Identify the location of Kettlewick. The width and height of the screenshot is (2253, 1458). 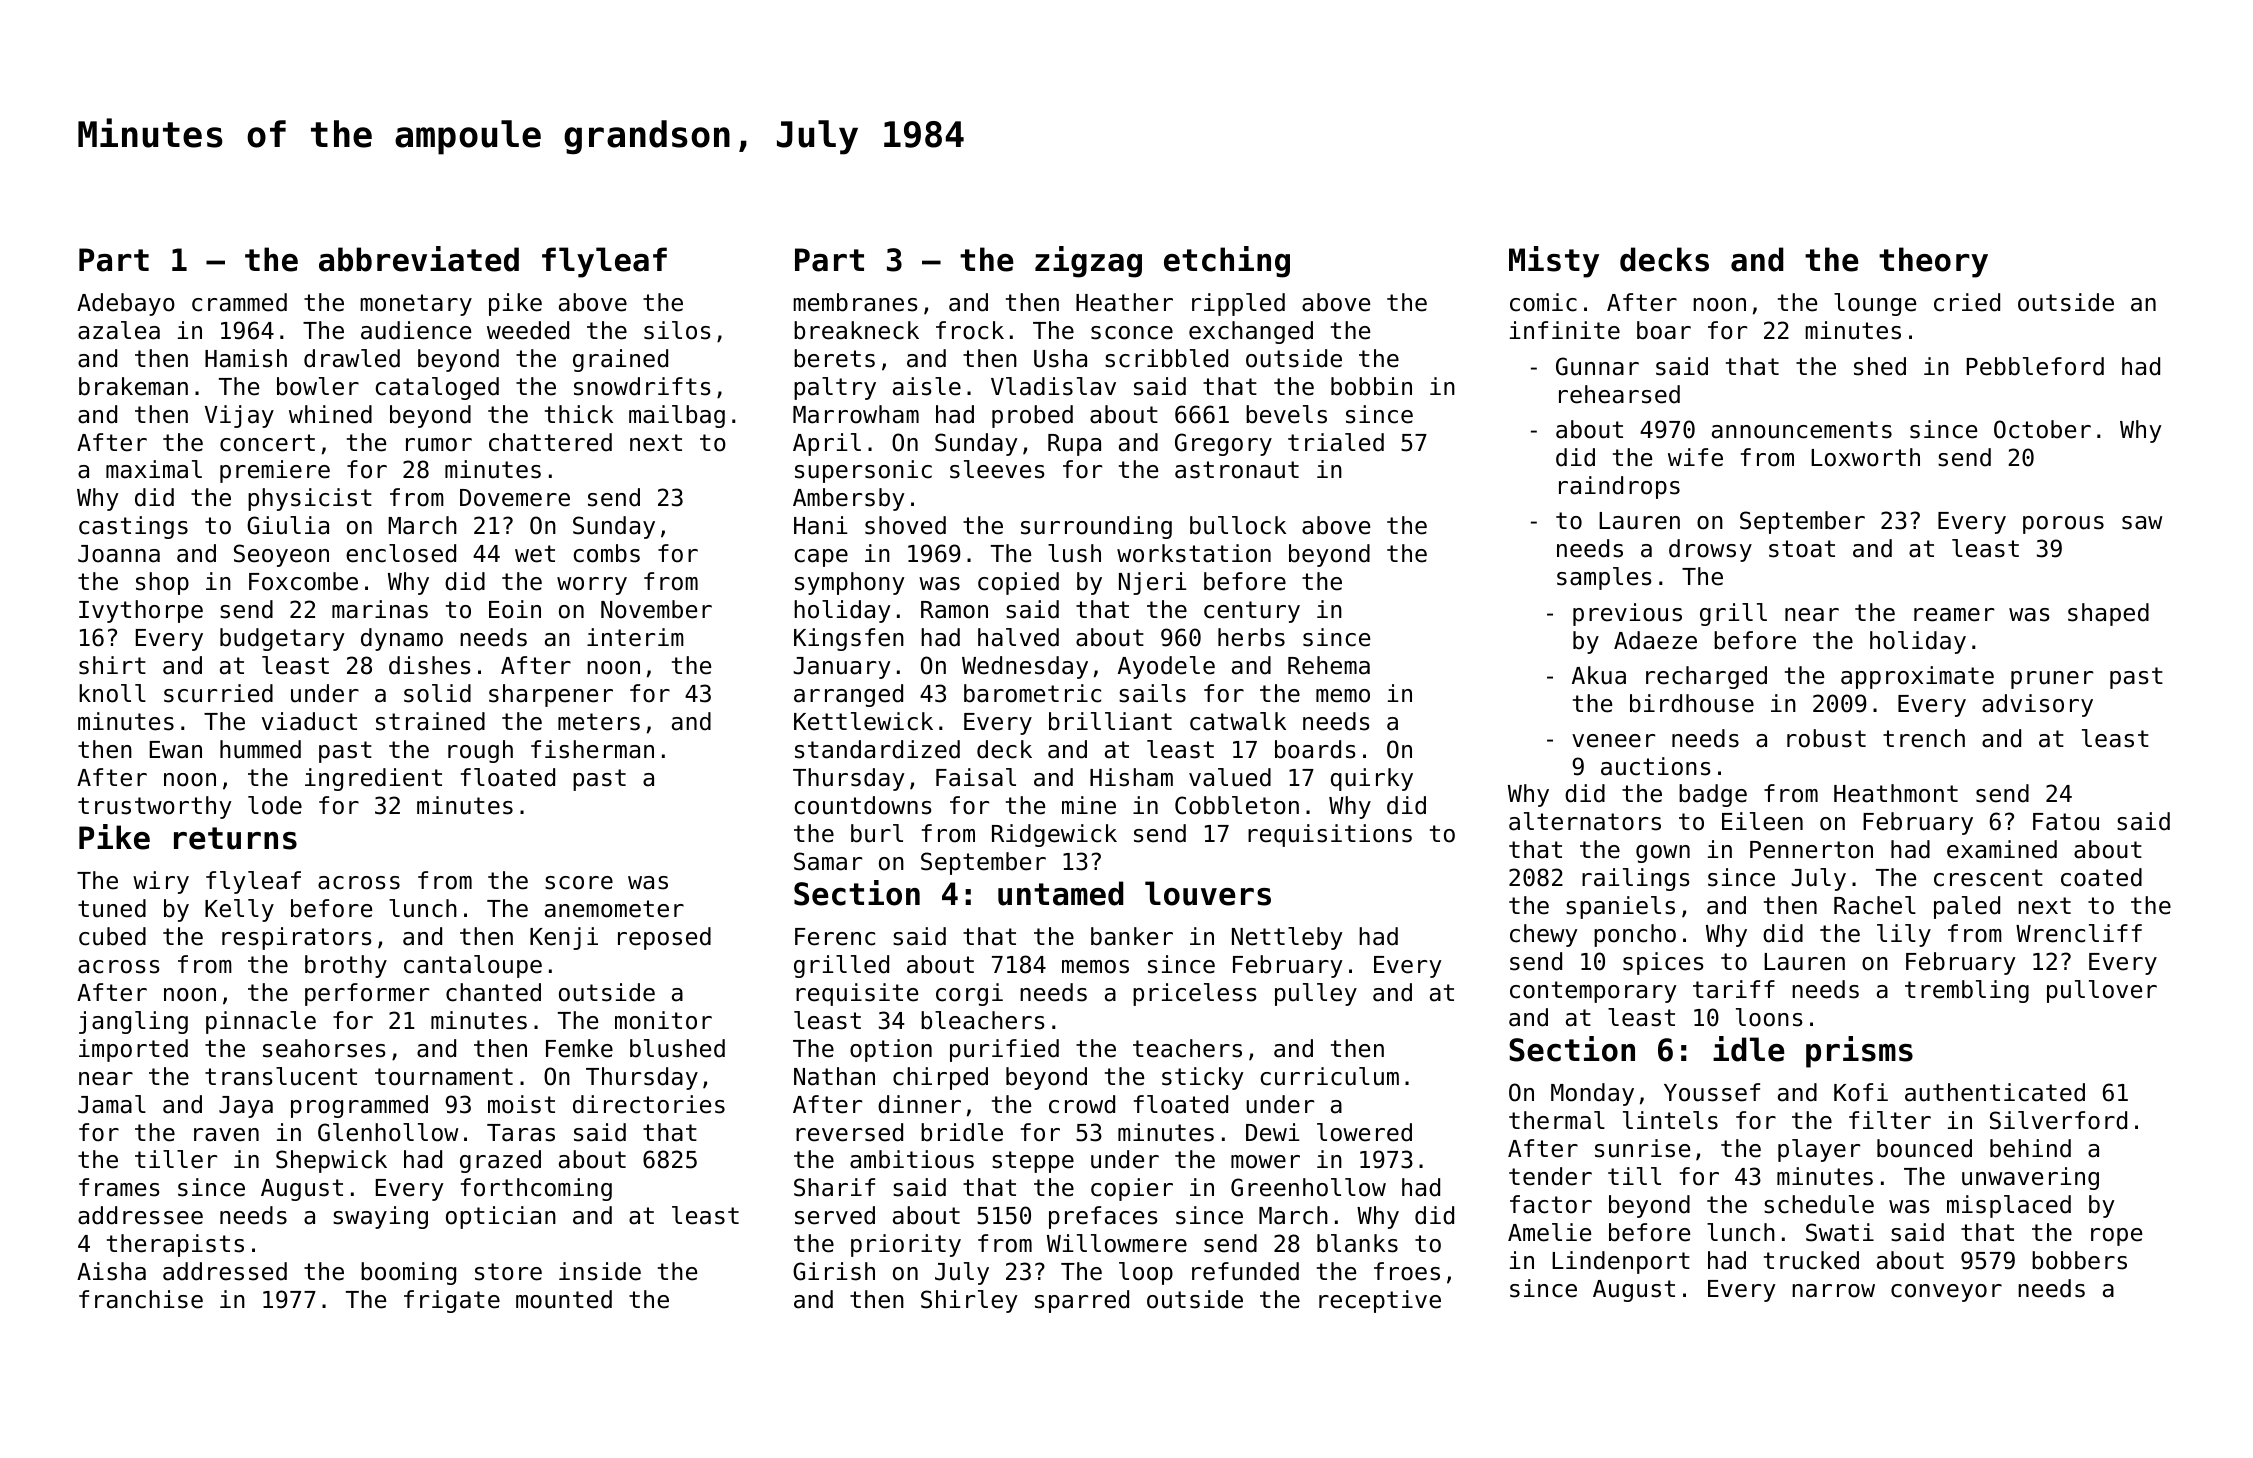
(863, 721).
